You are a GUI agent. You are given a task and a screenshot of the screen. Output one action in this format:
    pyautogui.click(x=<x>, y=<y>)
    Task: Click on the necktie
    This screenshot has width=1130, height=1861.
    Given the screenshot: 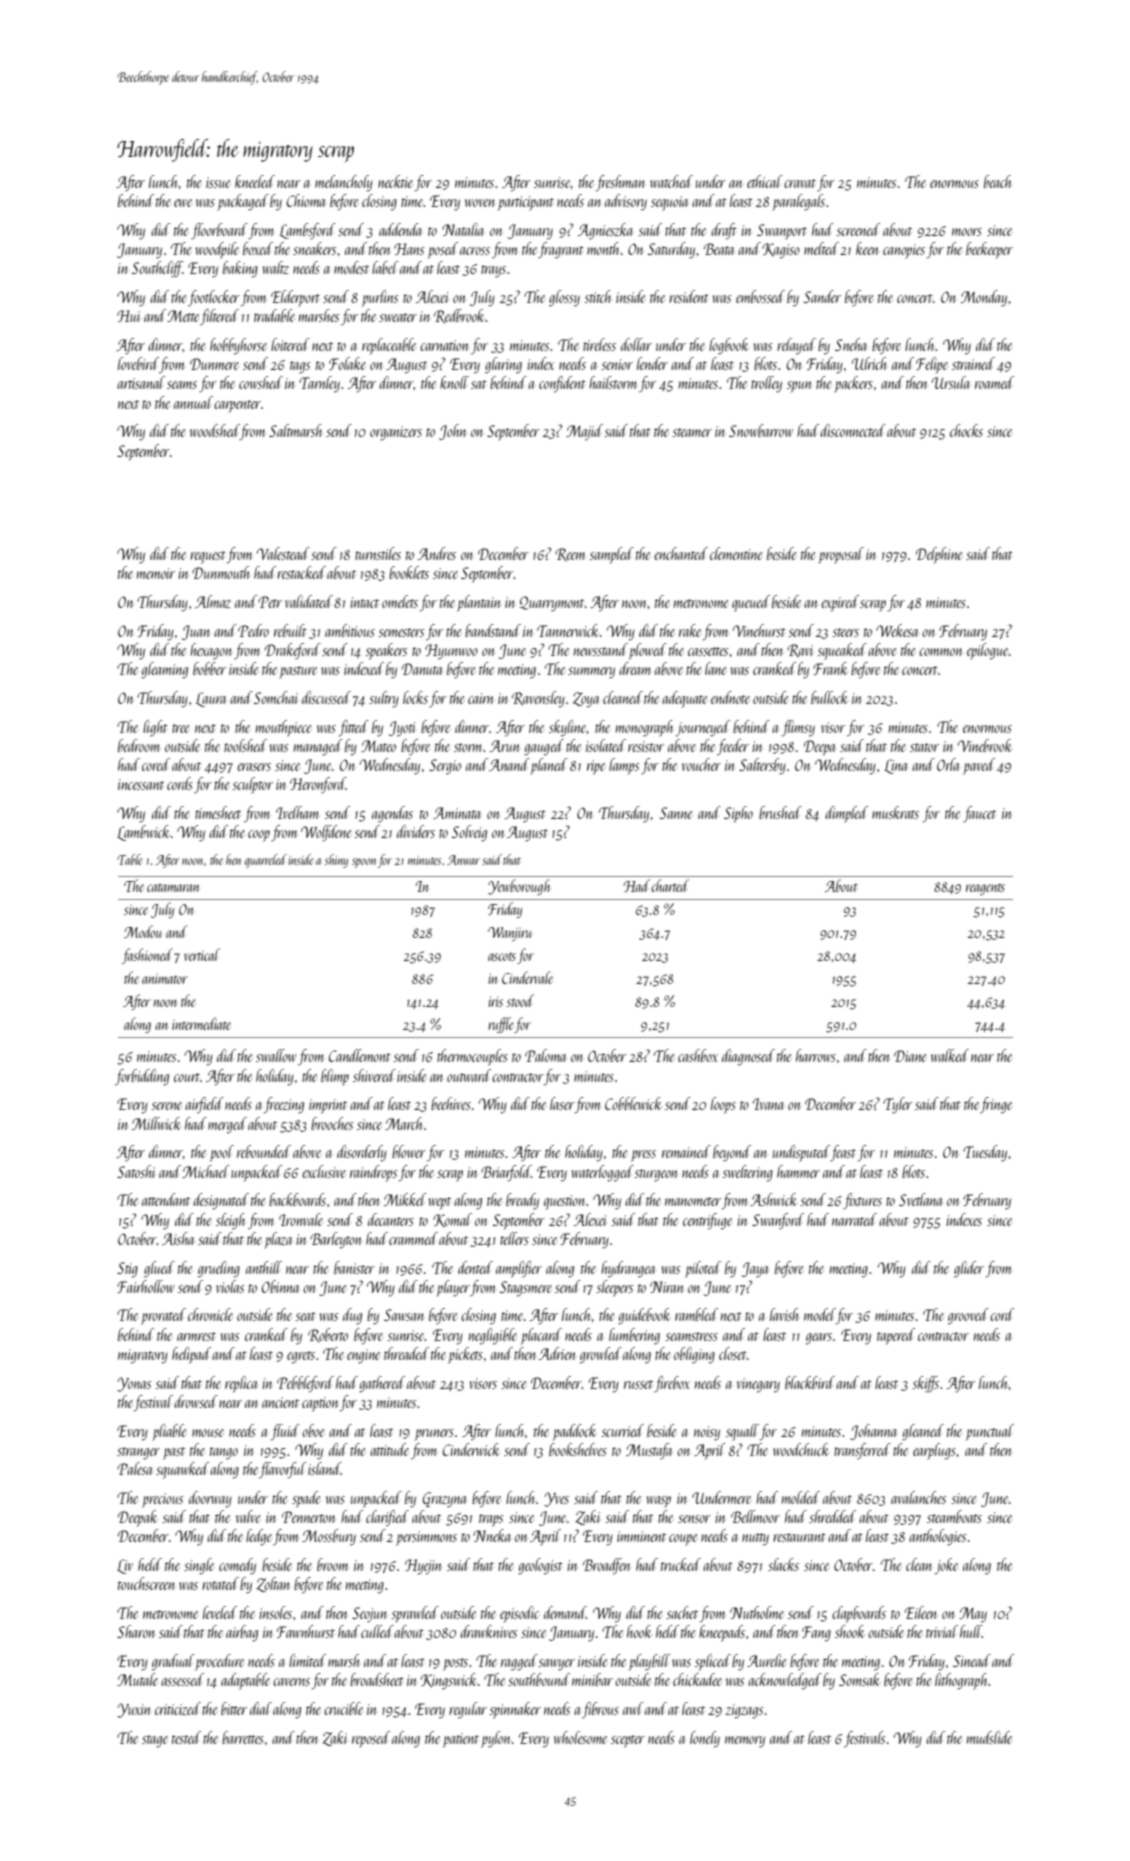 What is the action you would take?
    pyautogui.click(x=395, y=181)
